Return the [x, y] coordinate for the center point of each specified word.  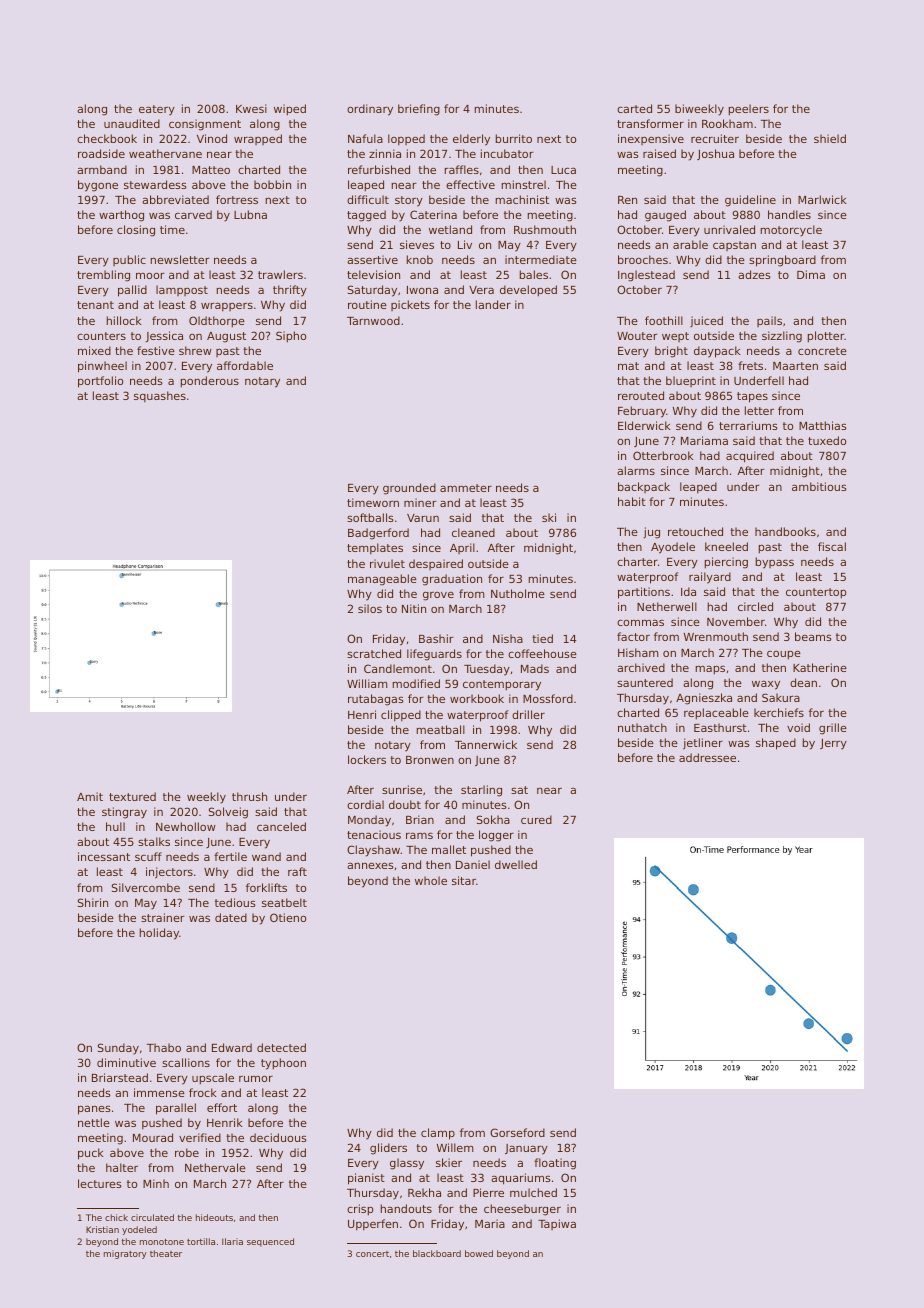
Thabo [164, 1047]
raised [659, 153]
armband [102, 169]
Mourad [153, 1137]
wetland [450, 229]
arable [690, 244]
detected [281, 1047]
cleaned [473, 532]
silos [370, 608]
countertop [816, 593]
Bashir [436, 638]
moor [150, 275]
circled [755, 606]
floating [555, 1164]
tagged [366, 216]
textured [132, 796]
